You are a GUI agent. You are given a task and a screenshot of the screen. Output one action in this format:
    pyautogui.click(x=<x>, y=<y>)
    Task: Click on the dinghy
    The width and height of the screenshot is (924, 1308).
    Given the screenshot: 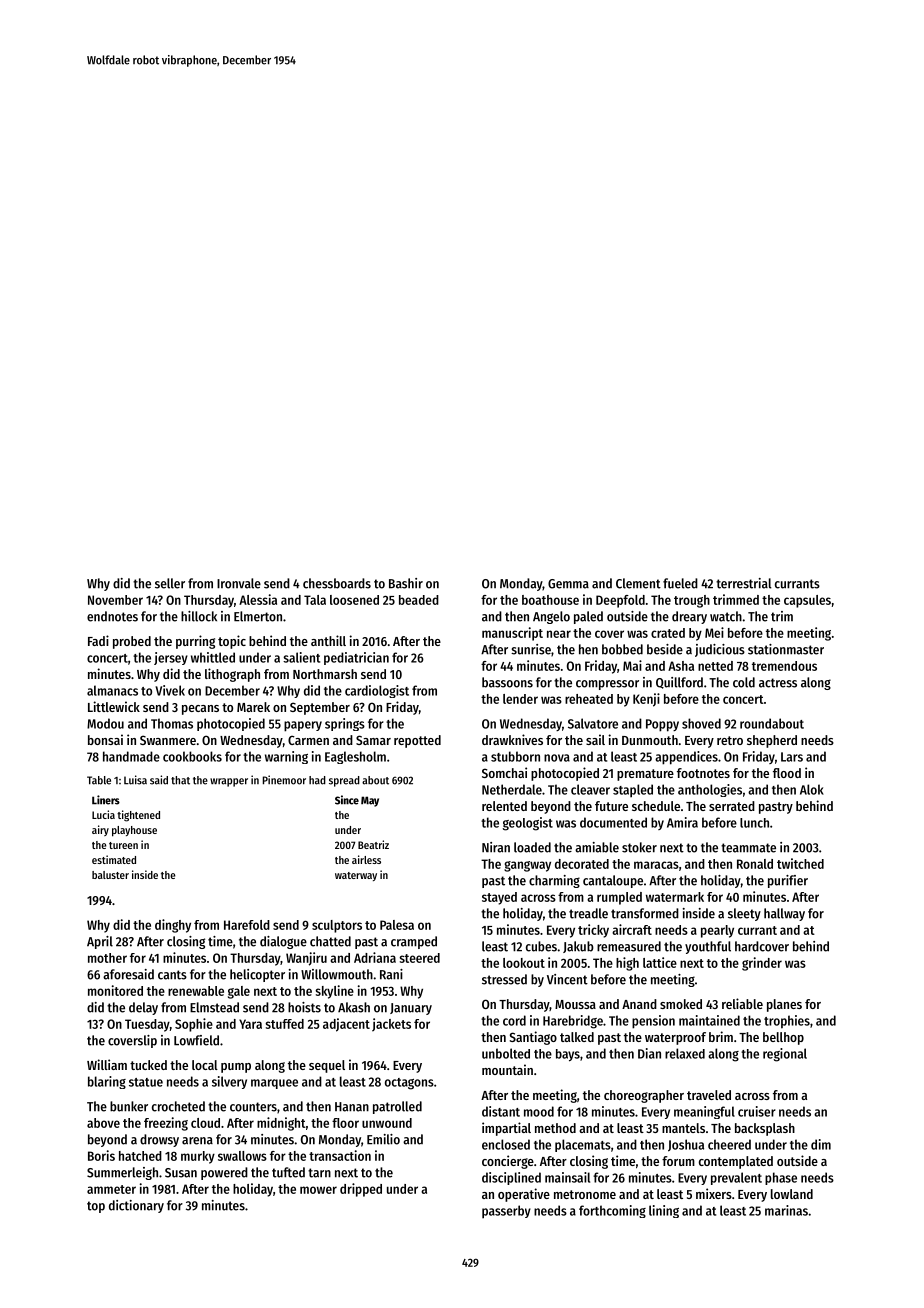 What is the action you would take?
    pyautogui.click(x=173, y=926)
